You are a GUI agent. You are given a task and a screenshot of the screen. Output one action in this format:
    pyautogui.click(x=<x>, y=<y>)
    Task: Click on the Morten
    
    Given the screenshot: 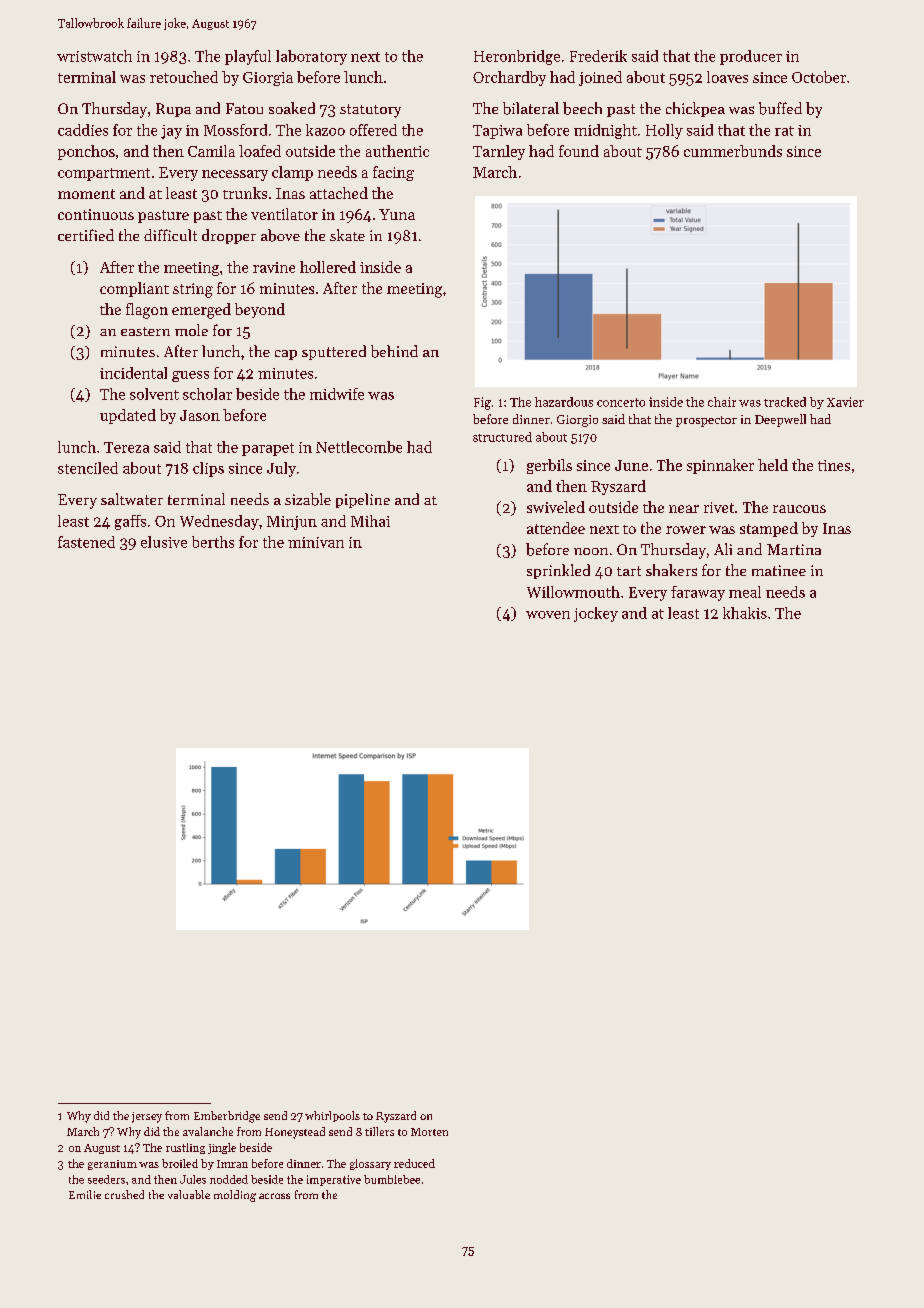 What is the action you would take?
    pyautogui.click(x=429, y=1132)
